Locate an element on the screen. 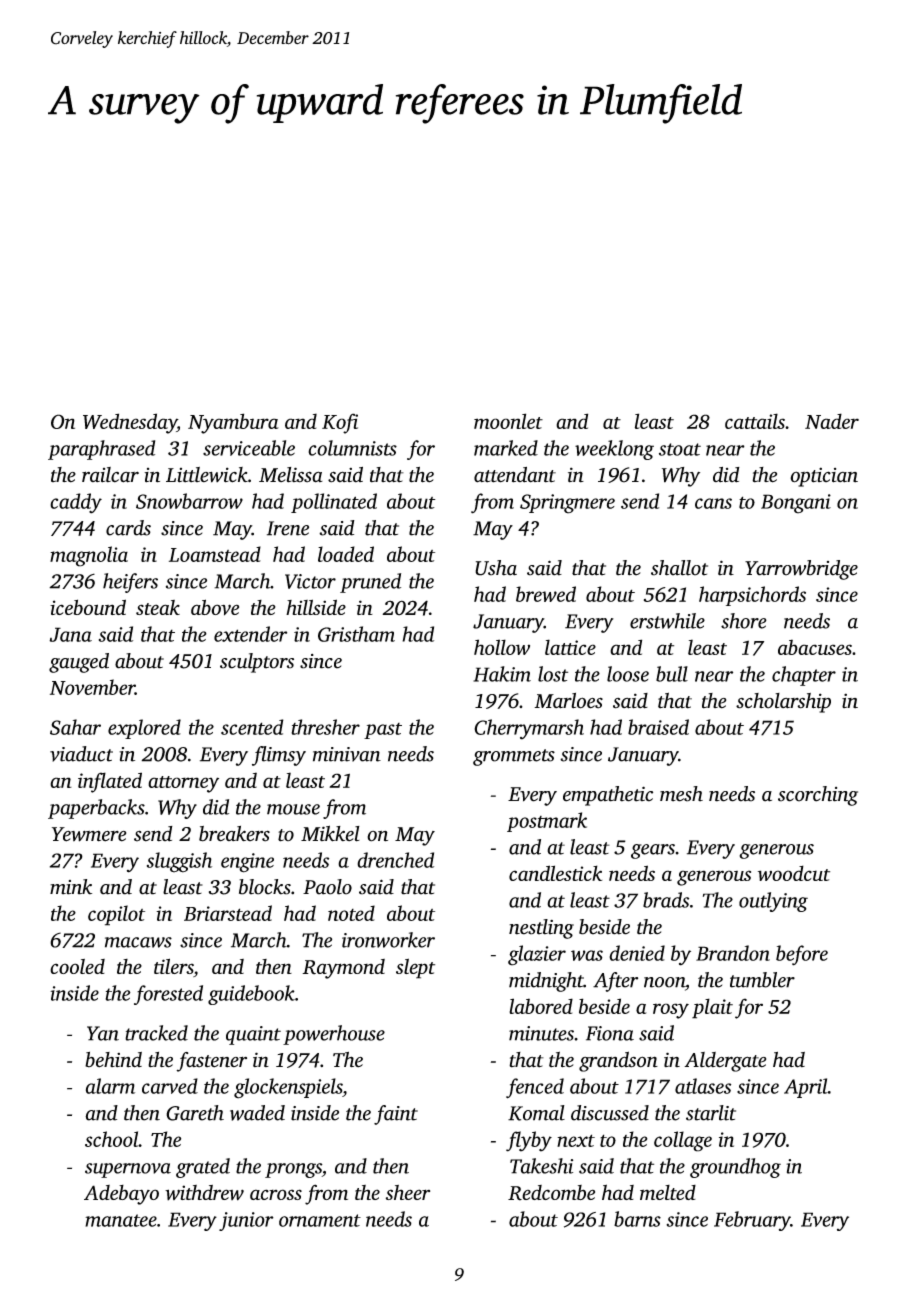  faint is located at coordinates (396, 1115).
